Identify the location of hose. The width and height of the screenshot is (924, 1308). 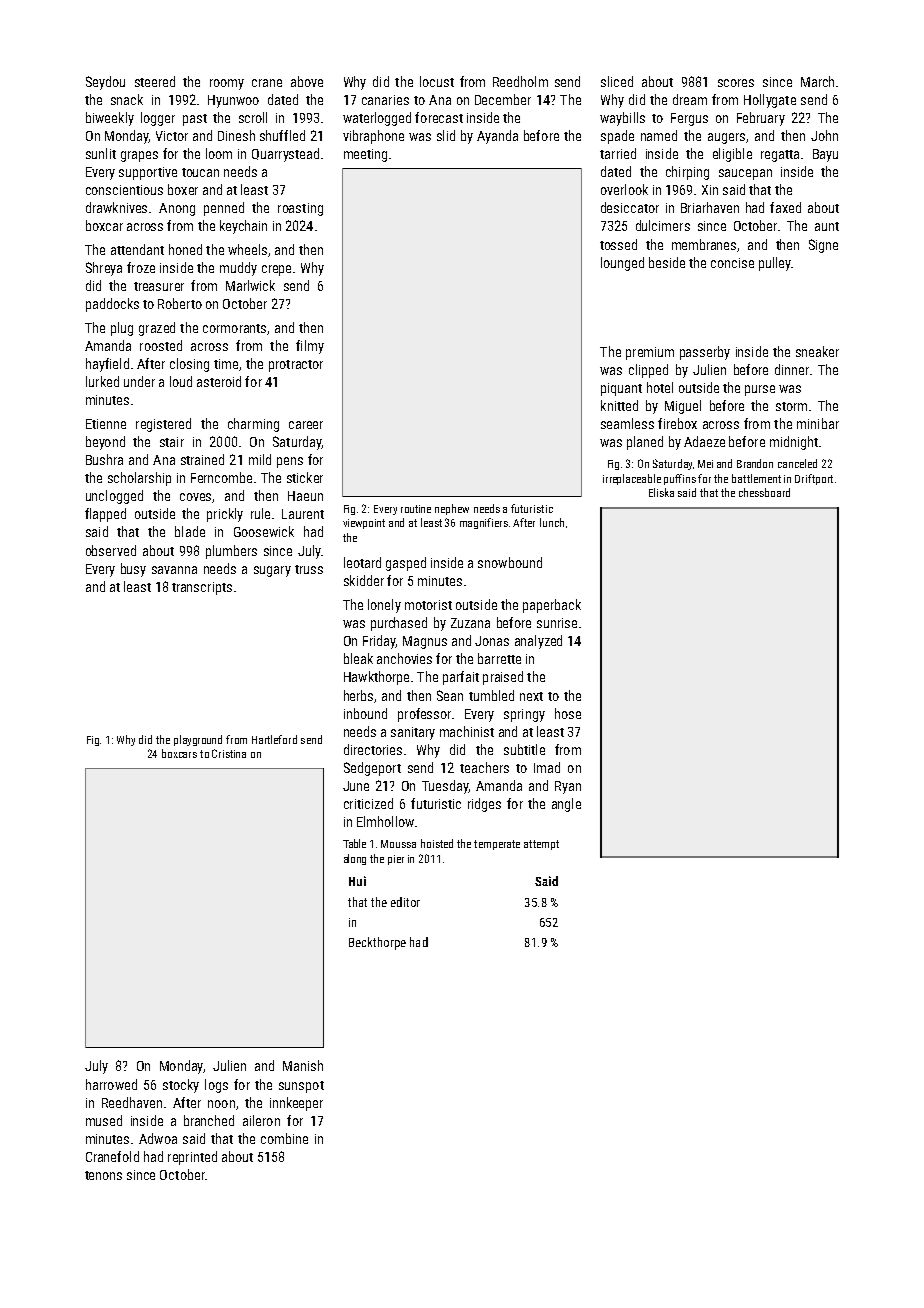
(568, 713).
